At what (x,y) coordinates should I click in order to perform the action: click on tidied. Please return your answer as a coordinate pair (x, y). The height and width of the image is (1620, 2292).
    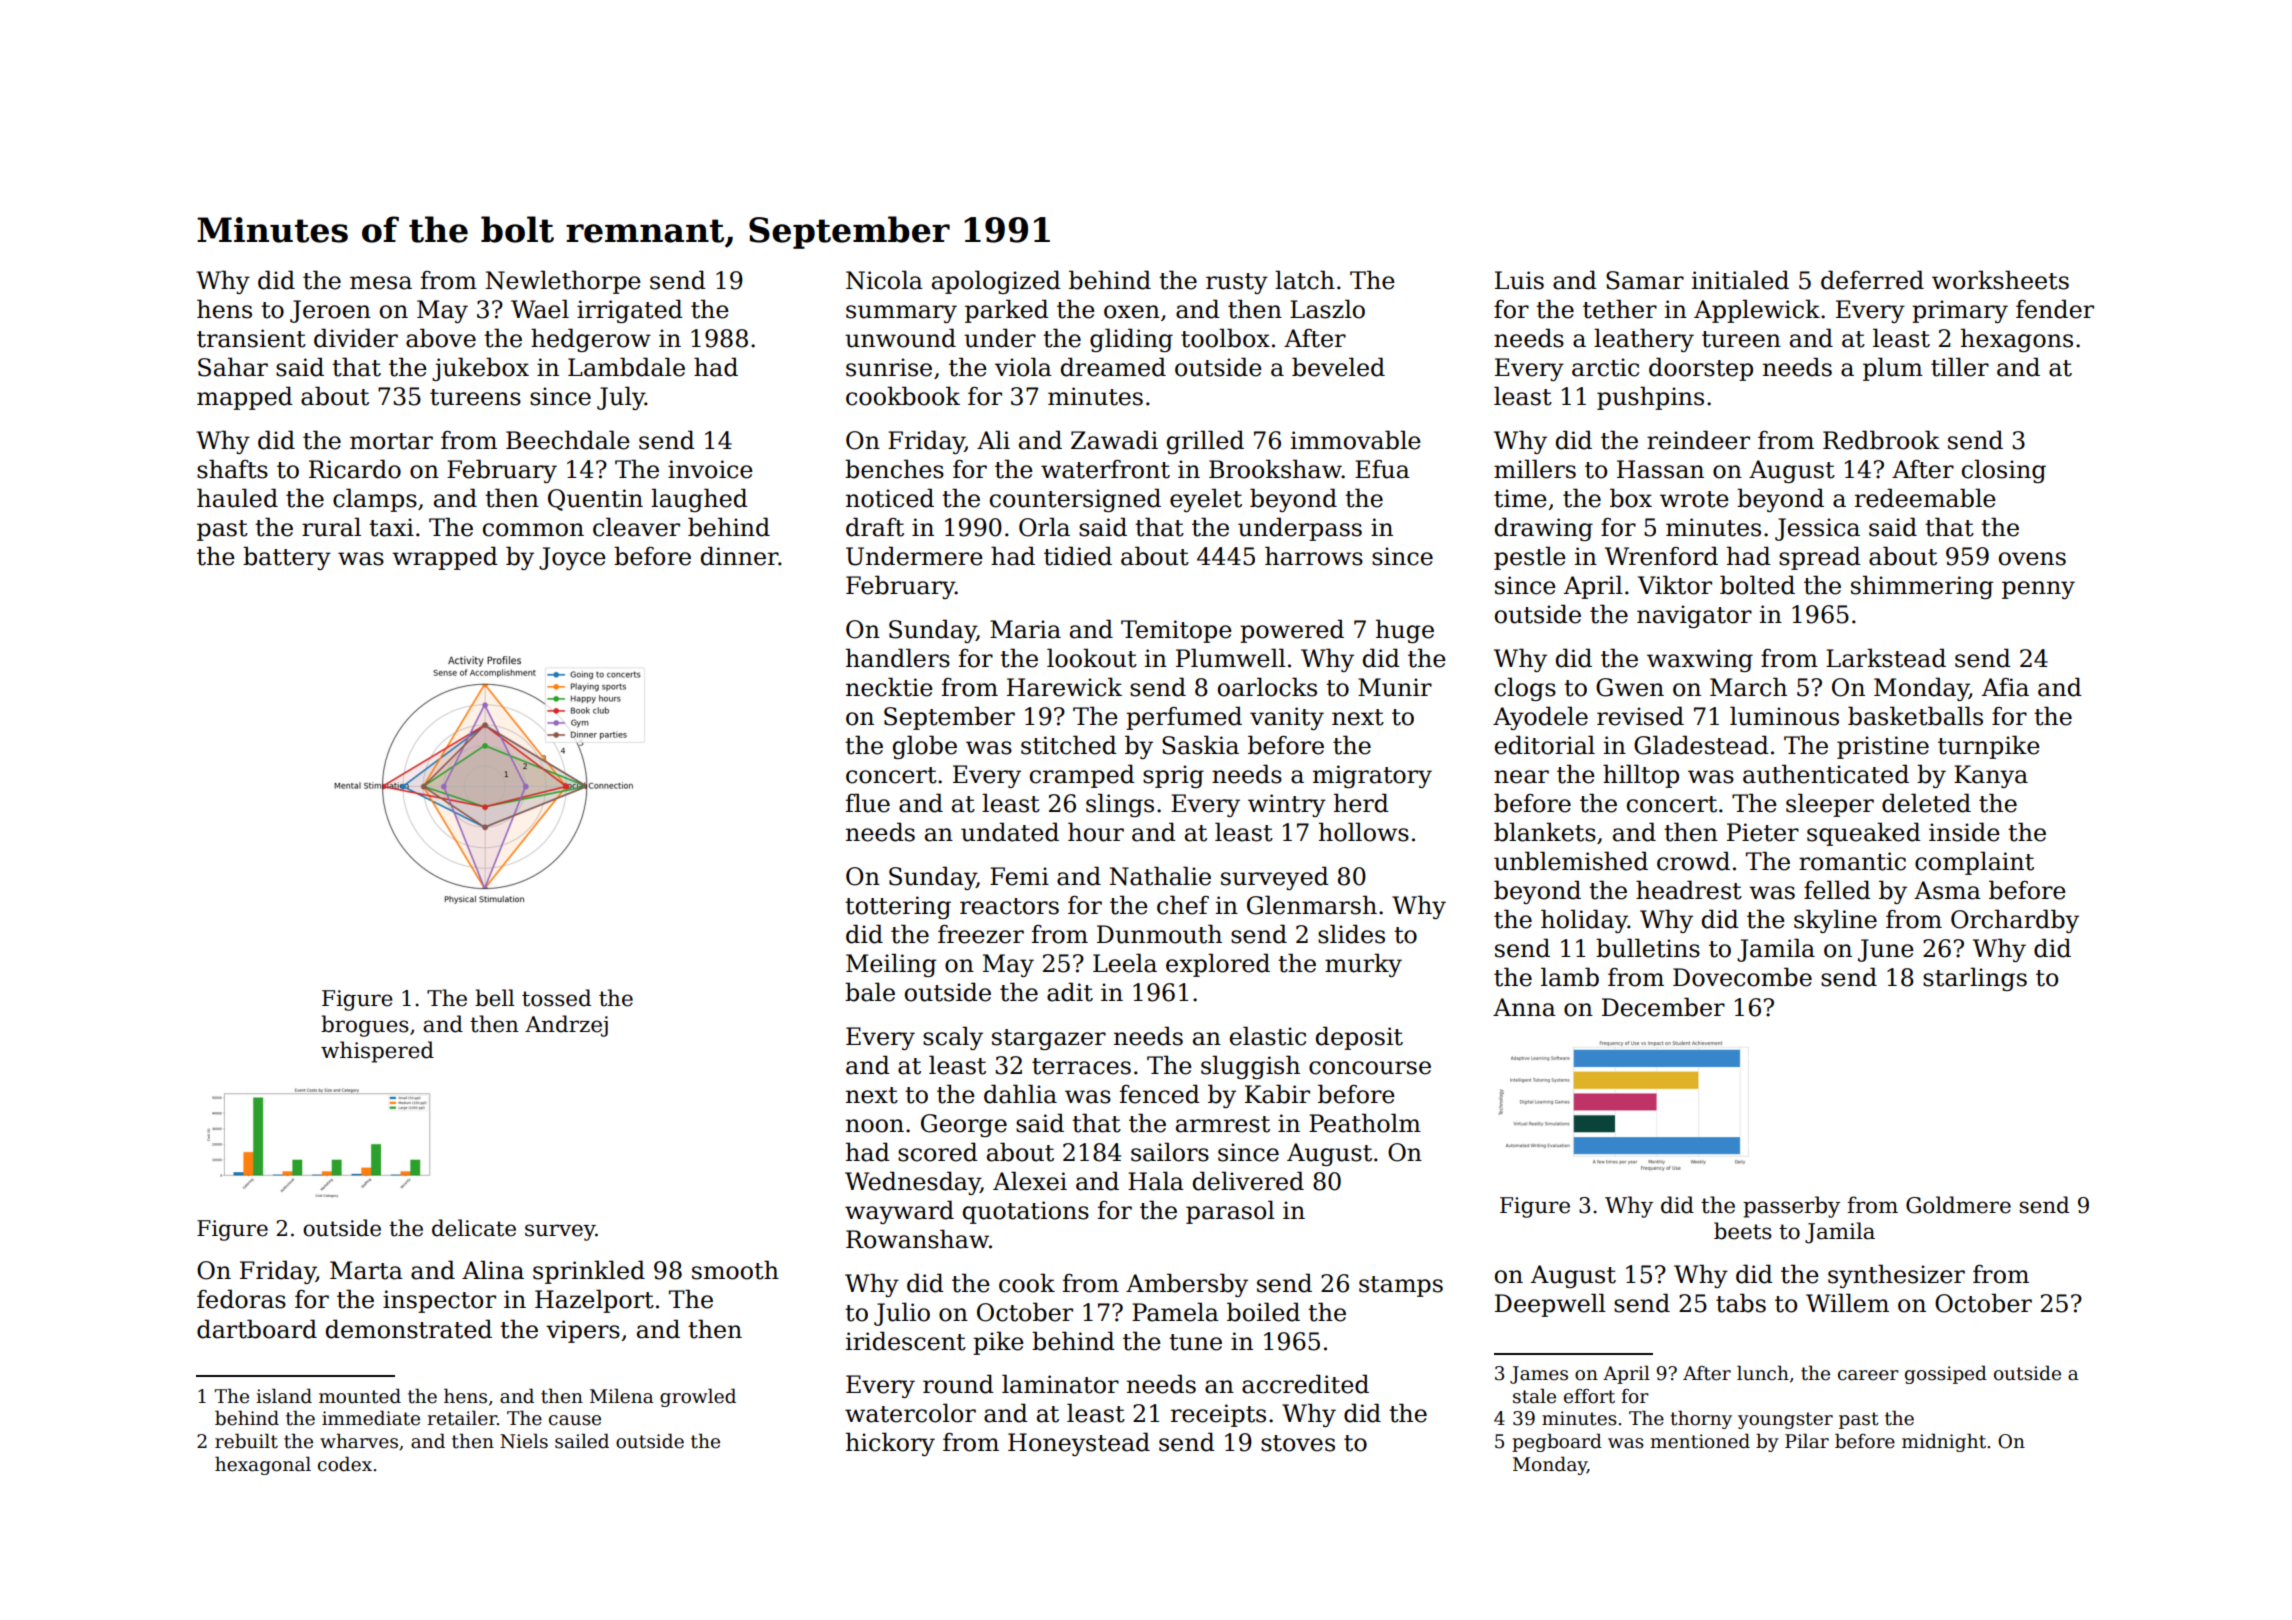
    Looking at the image, I should click on (1078, 556).
